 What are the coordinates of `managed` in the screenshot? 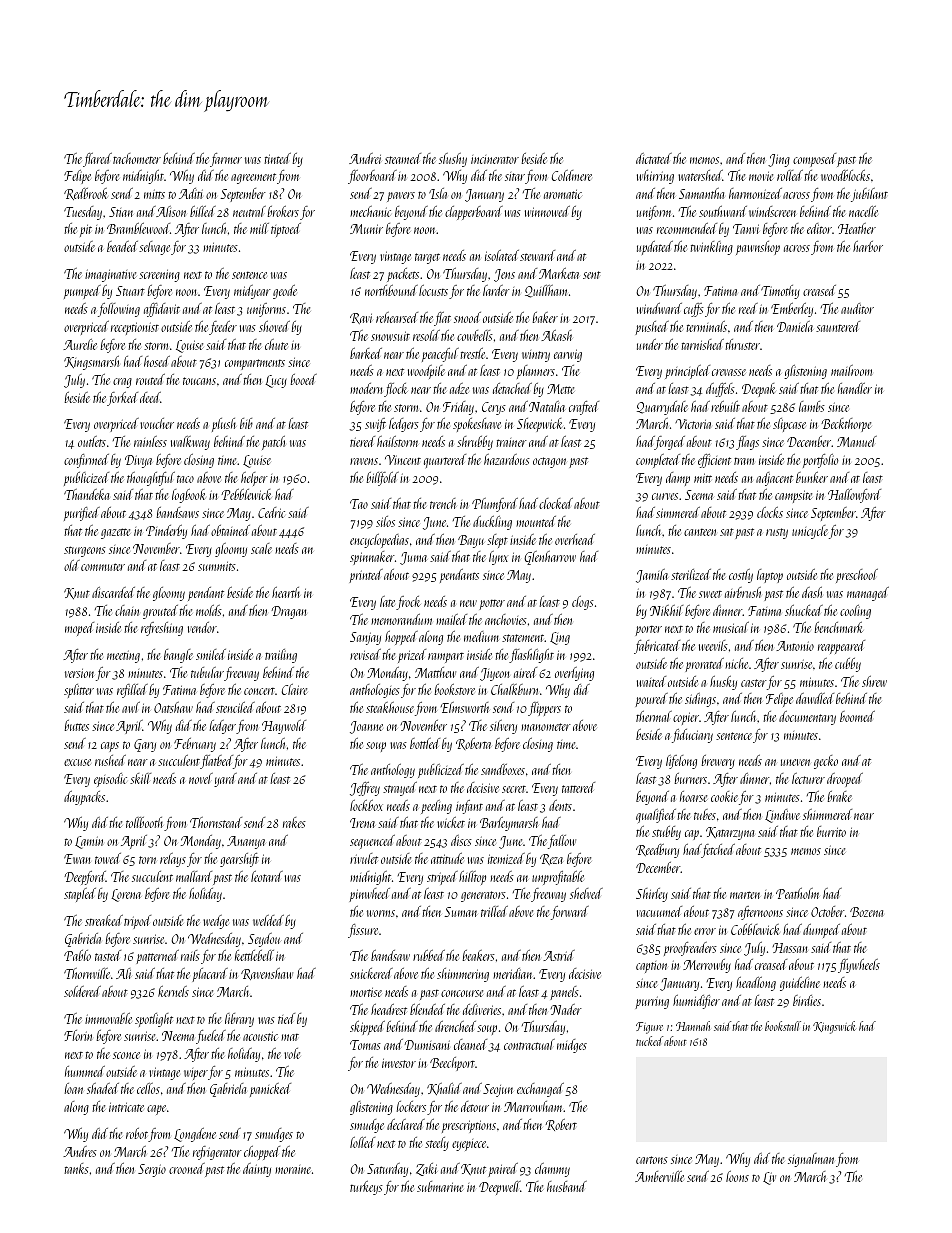 It's located at (868, 594).
